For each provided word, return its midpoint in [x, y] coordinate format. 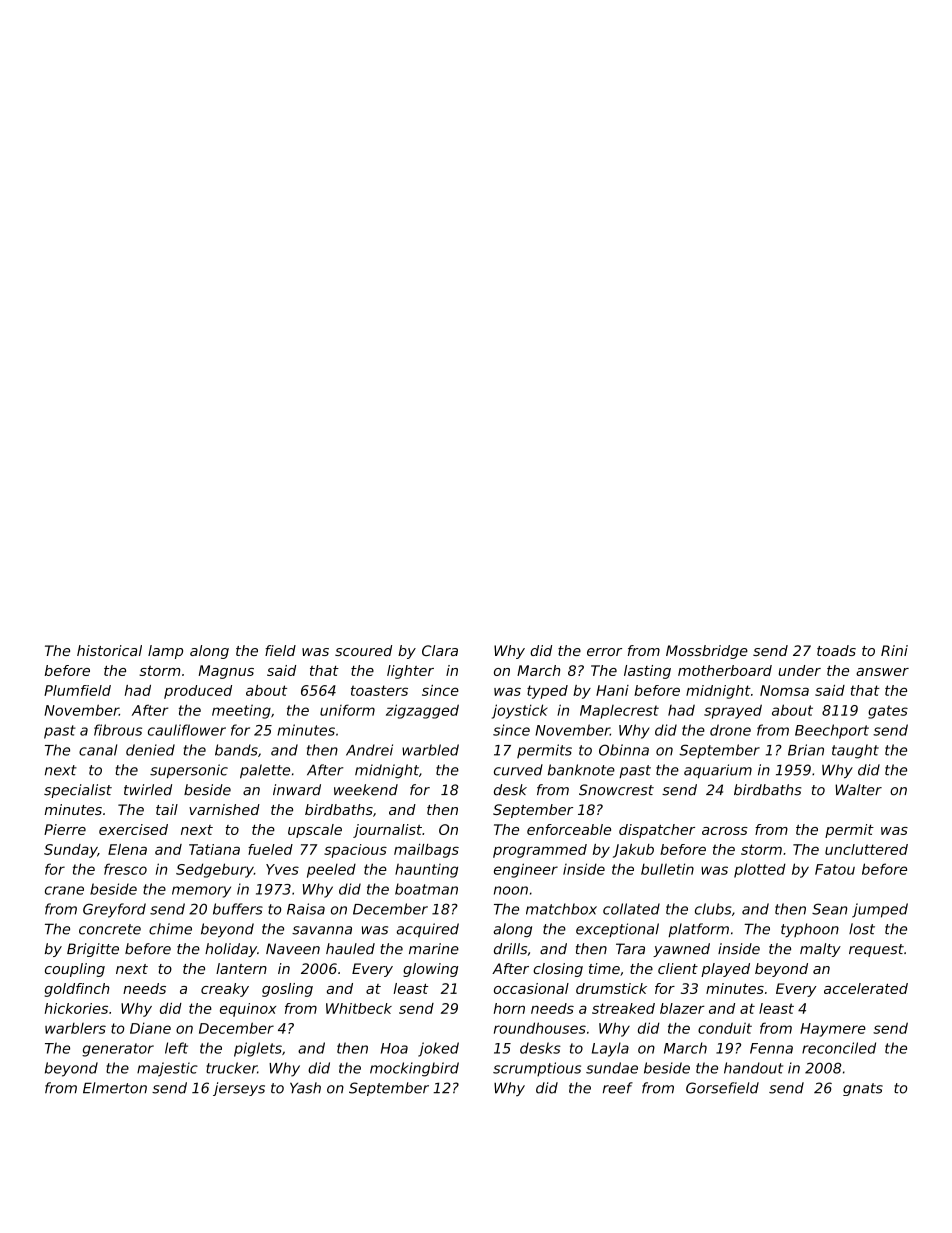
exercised [133, 829]
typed [547, 692]
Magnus [226, 672]
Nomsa [784, 690]
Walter [858, 790]
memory [201, 892]
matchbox [561, 909]
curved [518, 770]
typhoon [810, 930]
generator [118, 1050]
